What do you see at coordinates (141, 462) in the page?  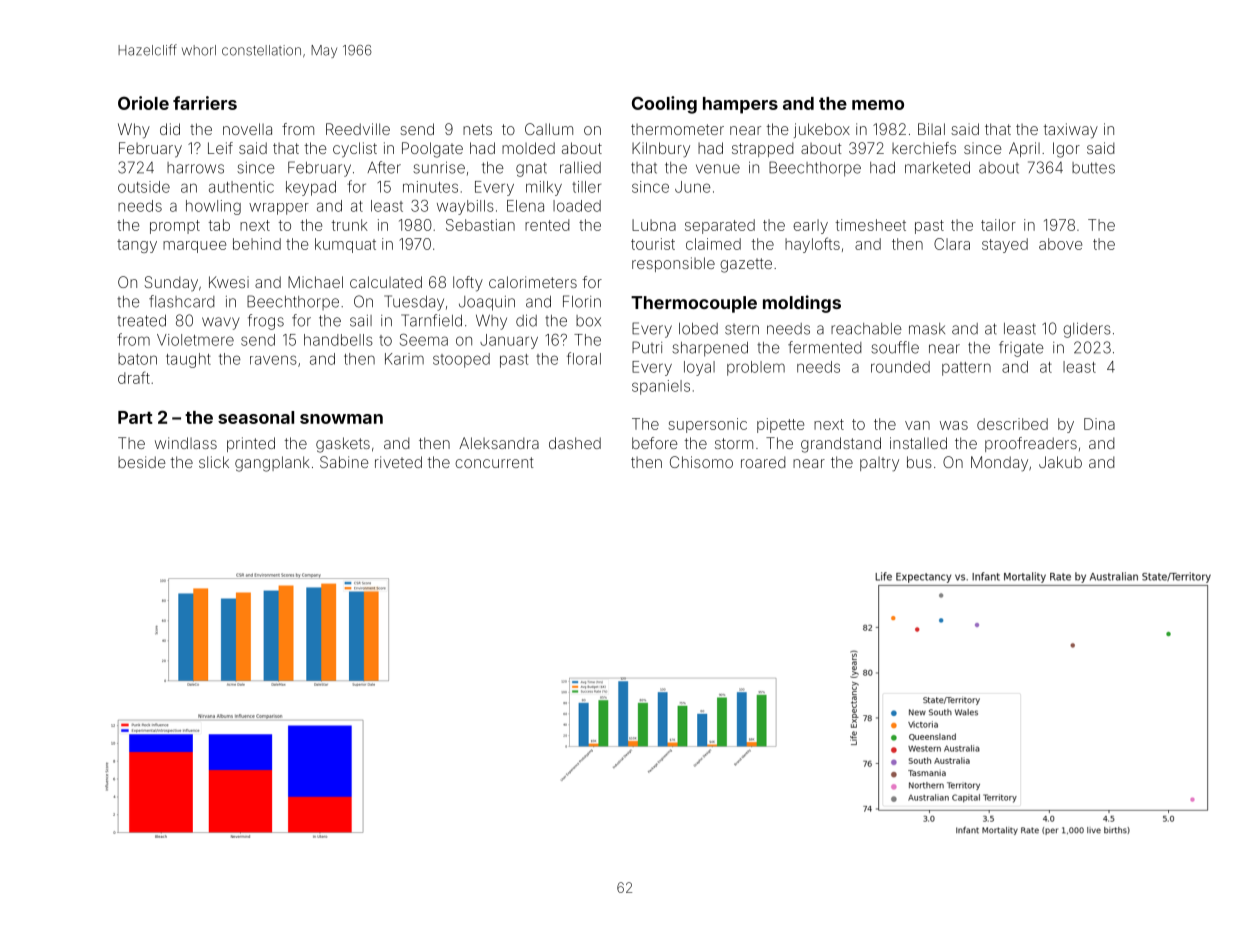 I see `beside` at bounding box center [141, 462].
